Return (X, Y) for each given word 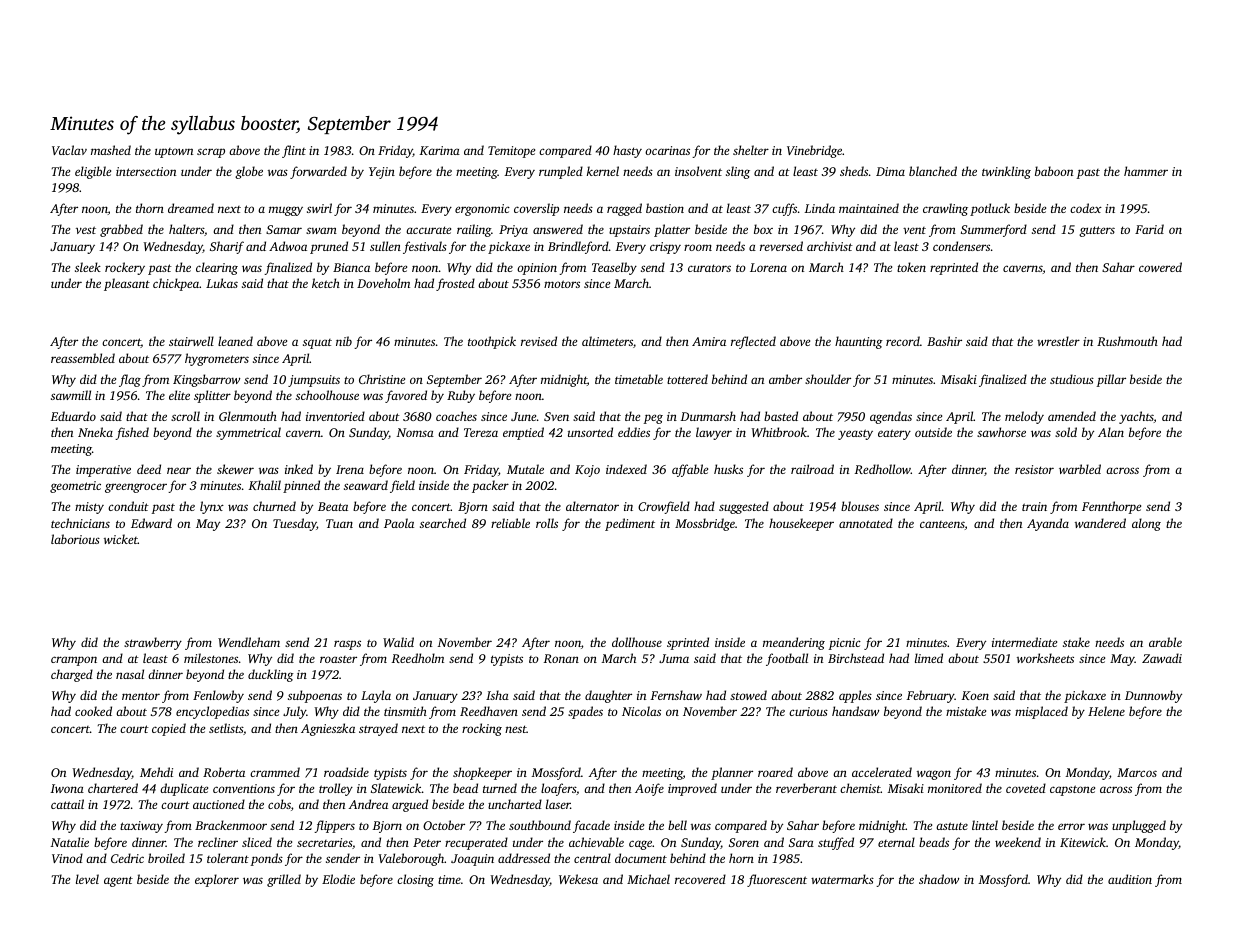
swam (321, 230)
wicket (121, 539)
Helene (1106, 711)
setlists (226, 728)
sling (738, 172)
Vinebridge (814, 151)
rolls (547, 523)
